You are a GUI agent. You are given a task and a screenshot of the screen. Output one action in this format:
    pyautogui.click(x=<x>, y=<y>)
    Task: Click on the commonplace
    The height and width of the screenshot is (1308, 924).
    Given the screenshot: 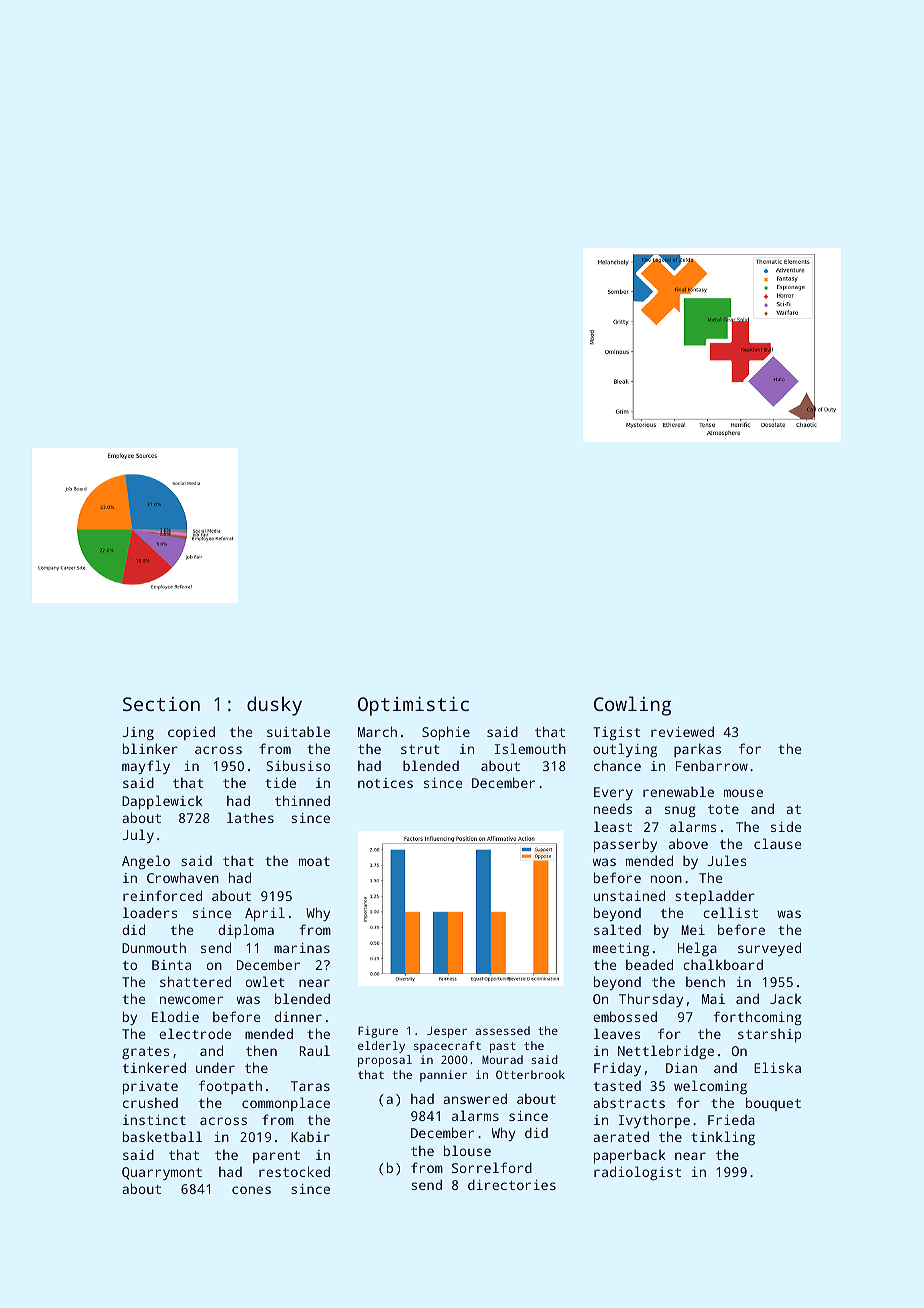 What is the action you would take?
    pyautogui.click(x=286, y=1104)
